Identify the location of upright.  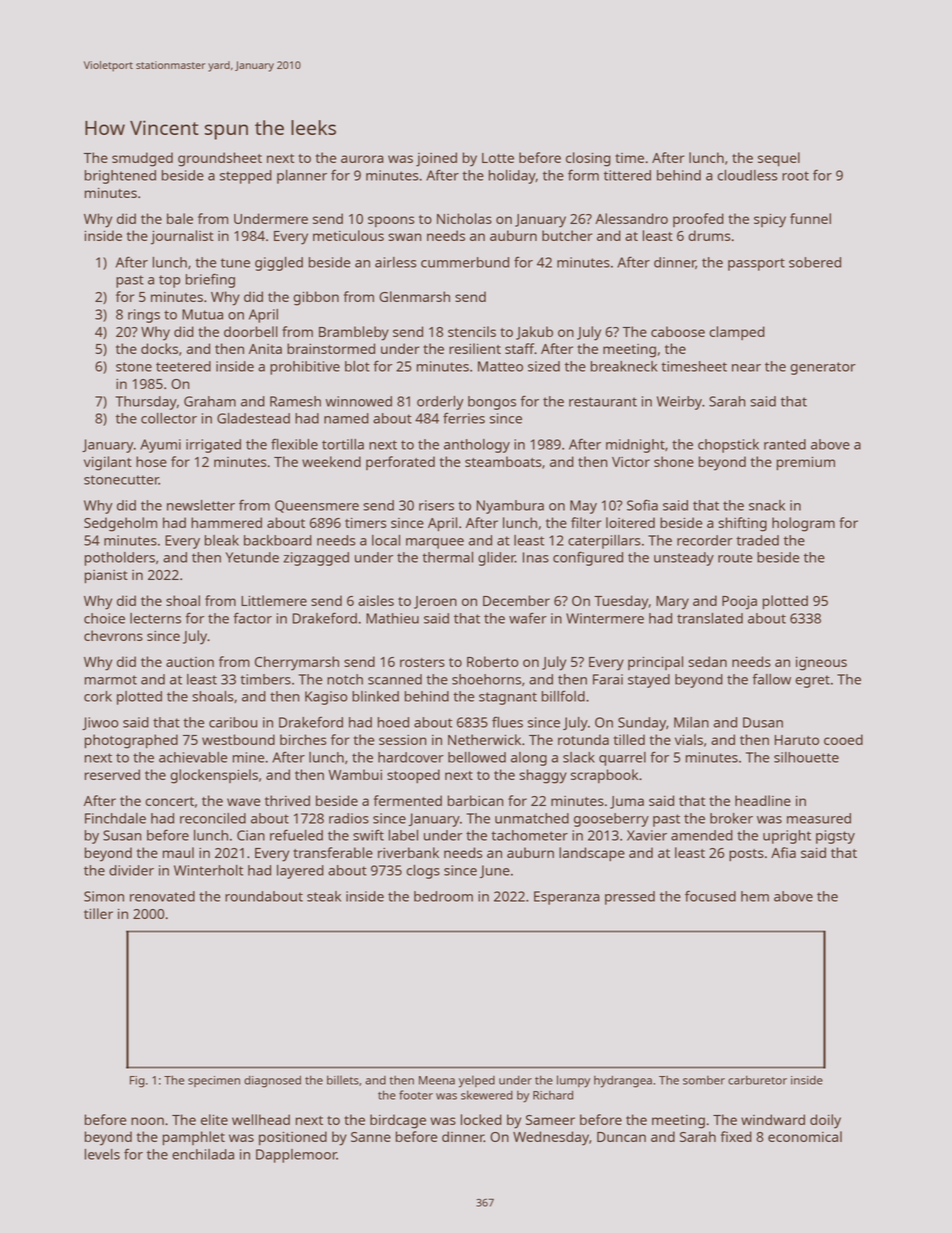
(787, 837).
